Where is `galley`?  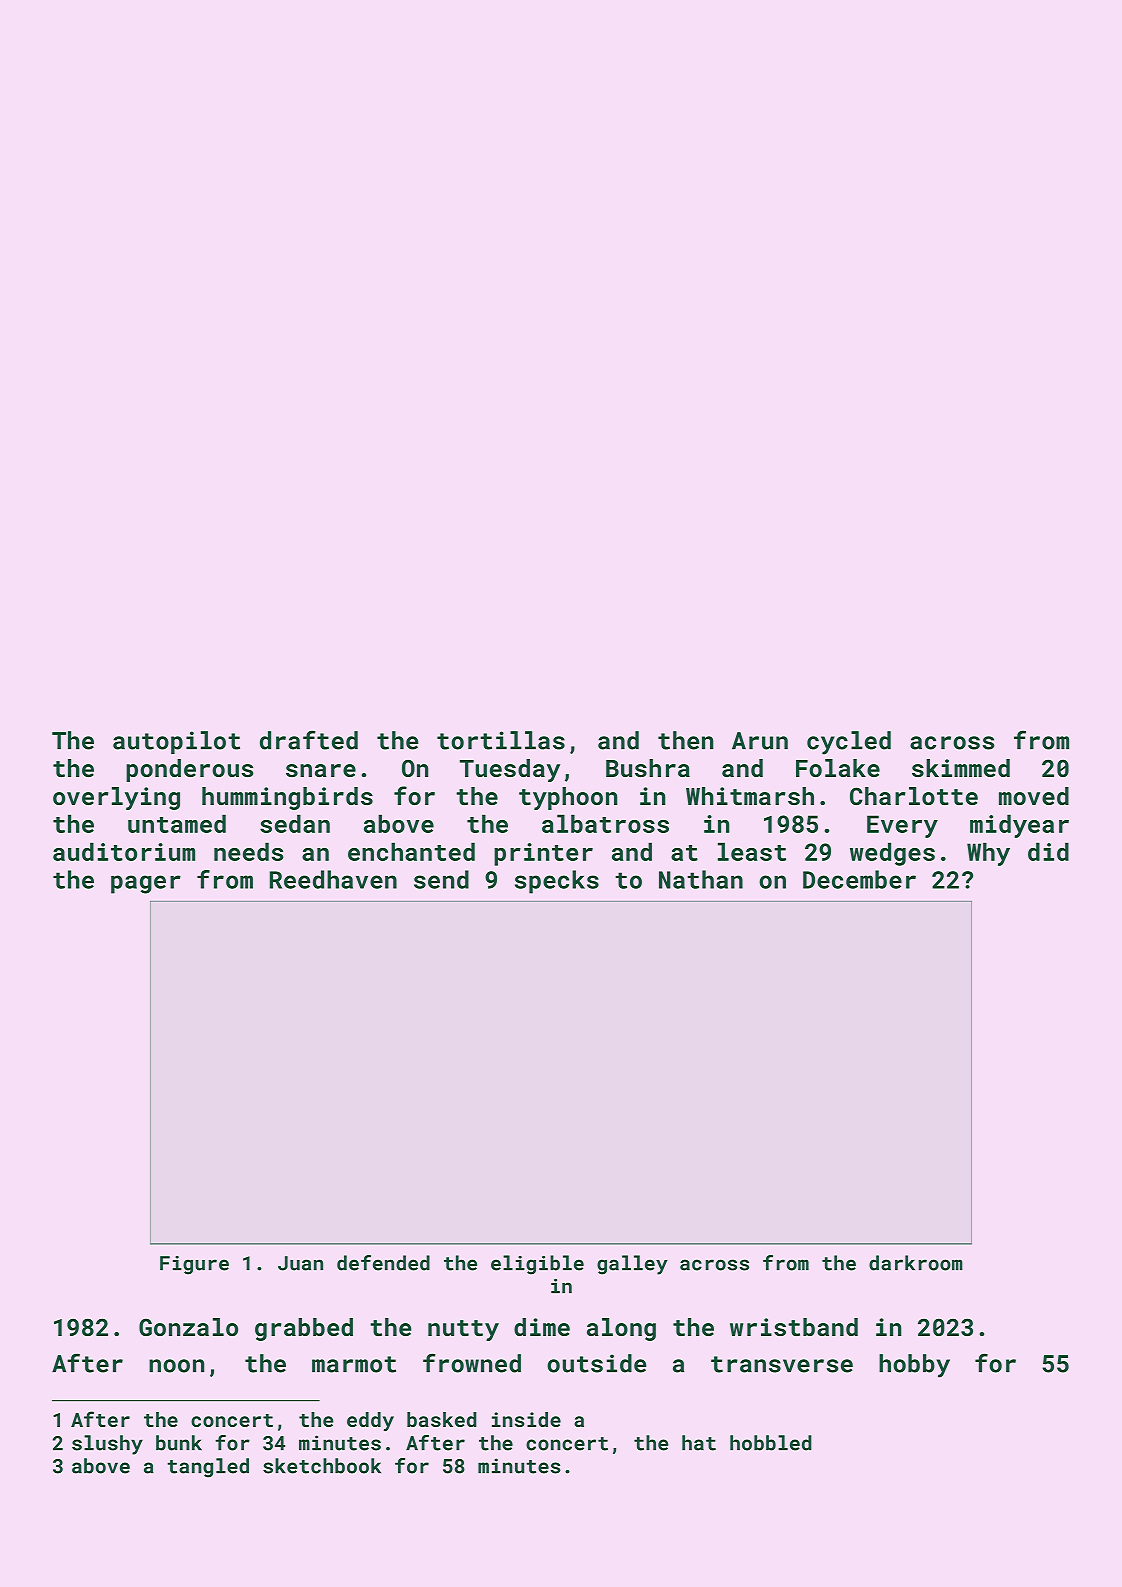
galley is located at coordinates (632, 1265).
